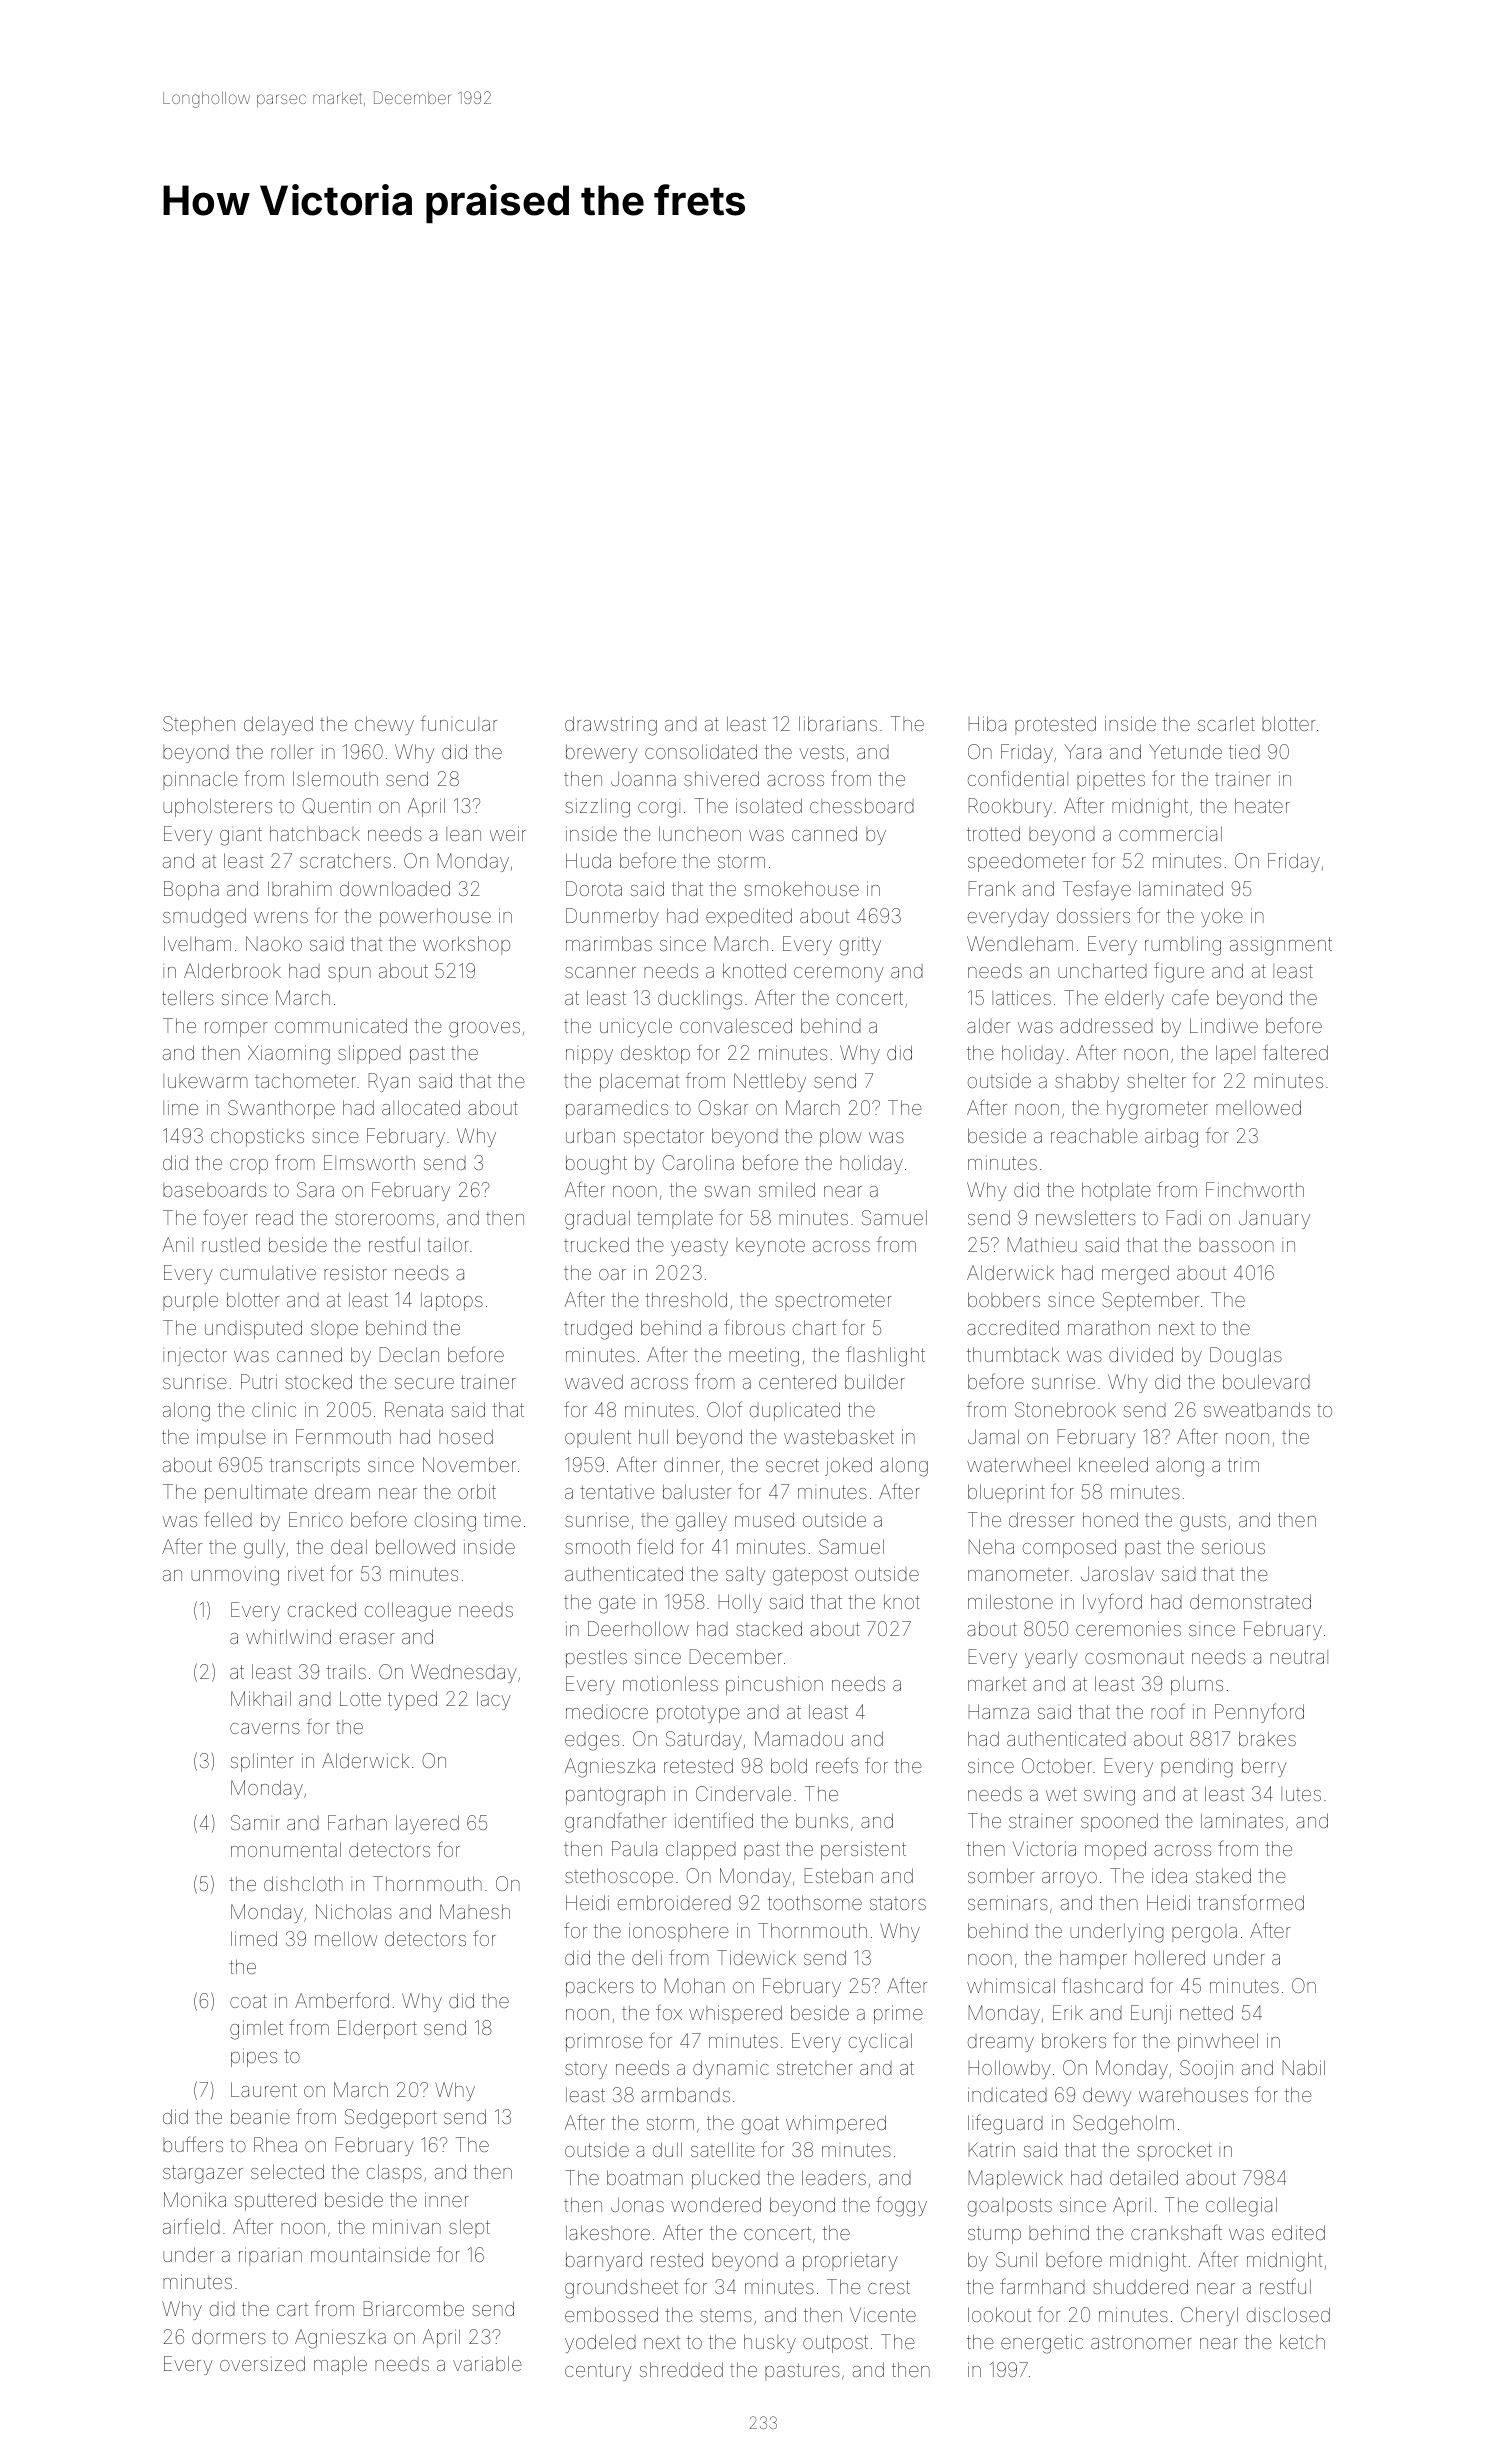 The height and width of the image is (2464, 1496). What do you see at coordinates (841, 1137) in the image?
I see `plow` at bounding box center [841, 1137].
